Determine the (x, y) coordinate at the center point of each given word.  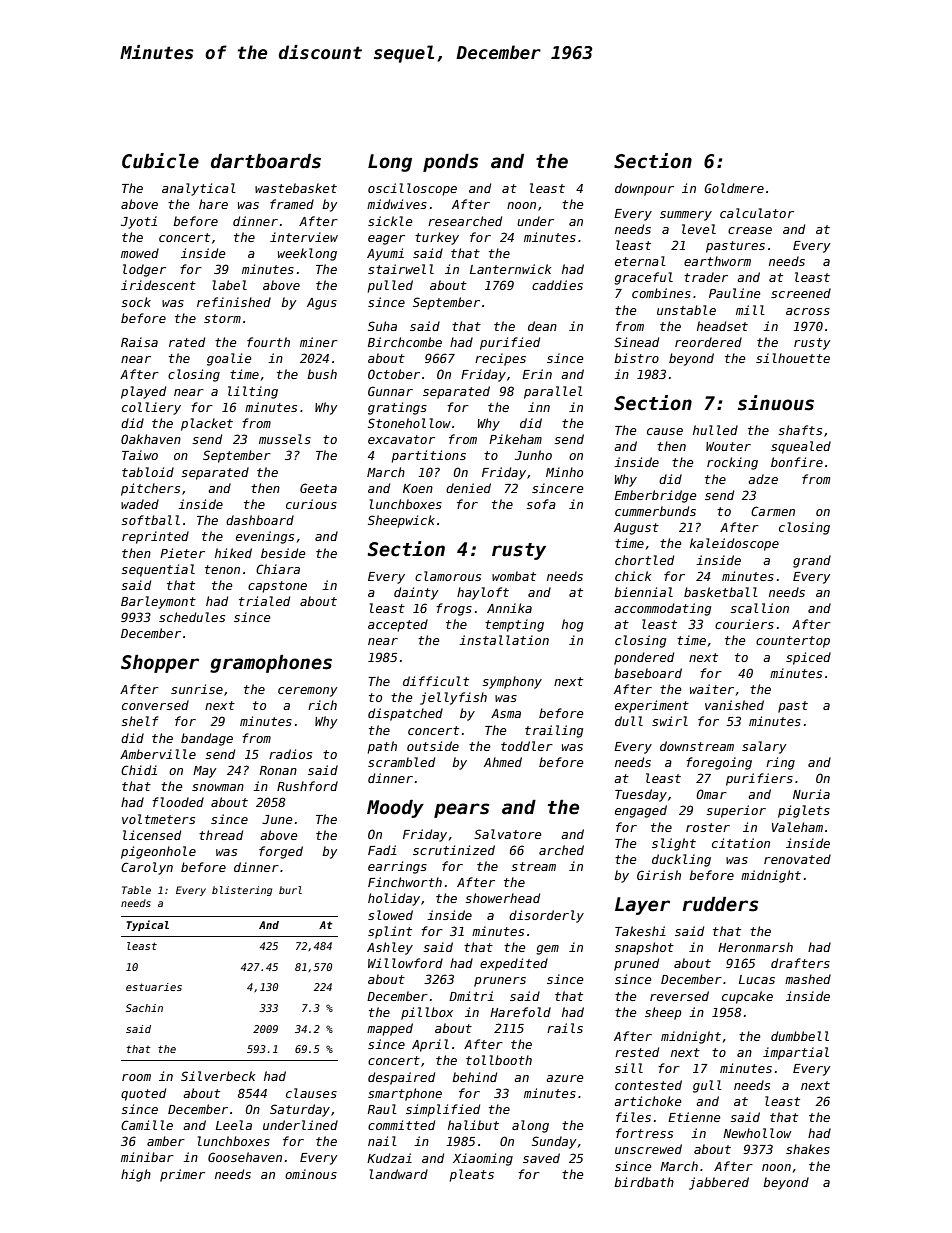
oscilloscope (412, 189)
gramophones (271, 664)
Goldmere (734, 188)
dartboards (266, 161)
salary (764, 747)
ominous (311, 1174)
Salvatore (508, 834)
